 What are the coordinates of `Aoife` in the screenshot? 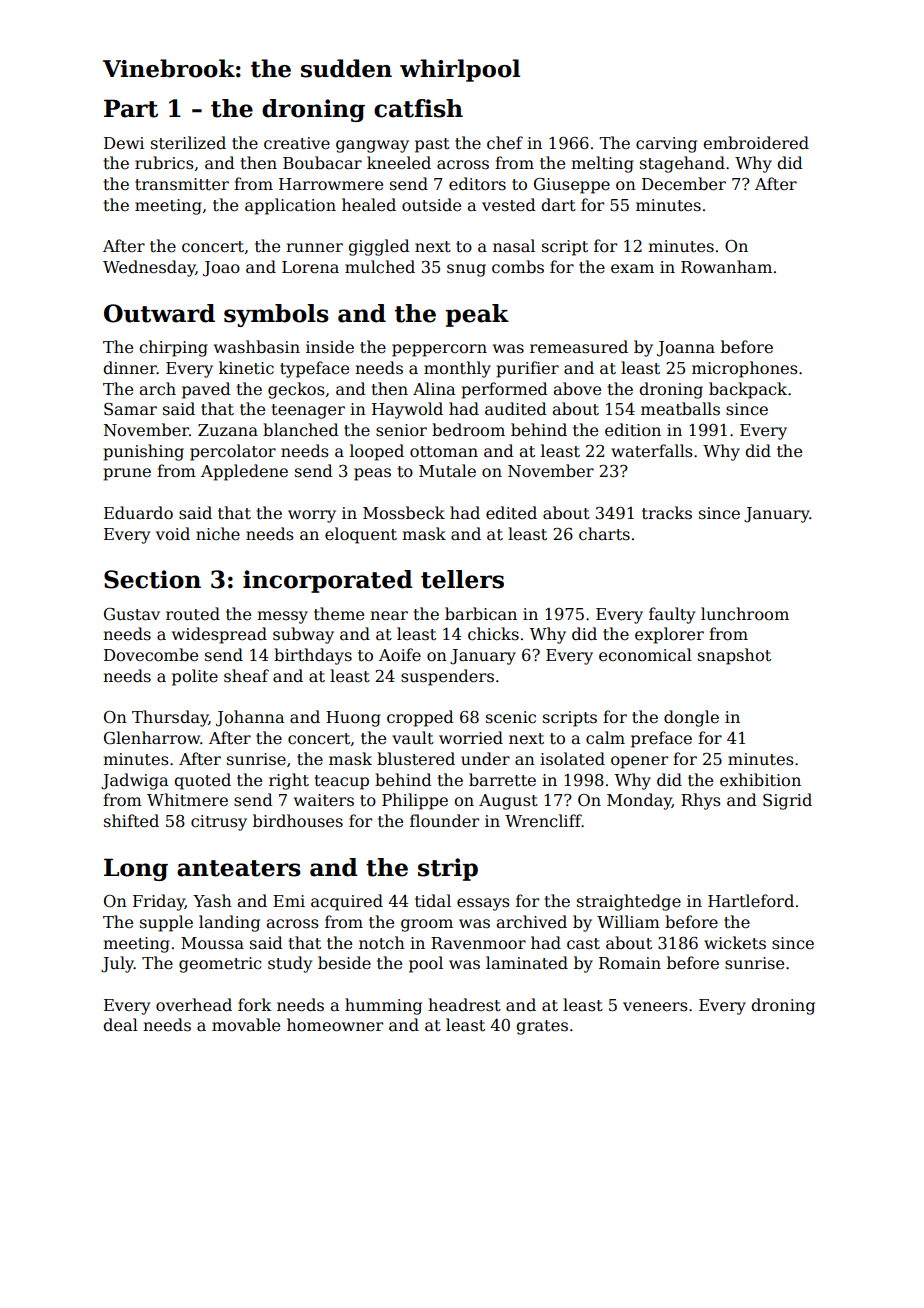 It's located at (400, 655).
